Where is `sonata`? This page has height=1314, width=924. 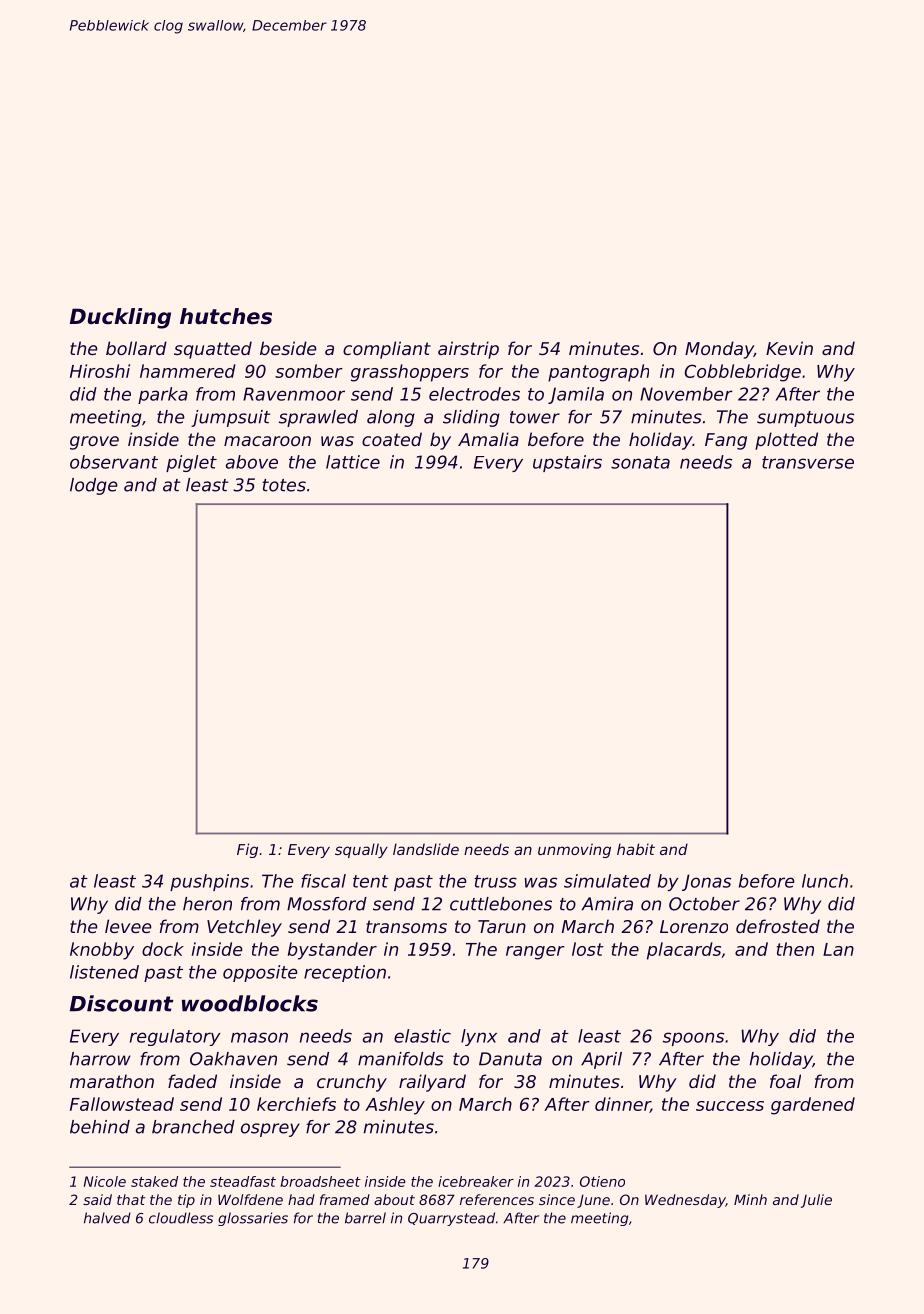 sonata is located at coordinates (640, 462).
